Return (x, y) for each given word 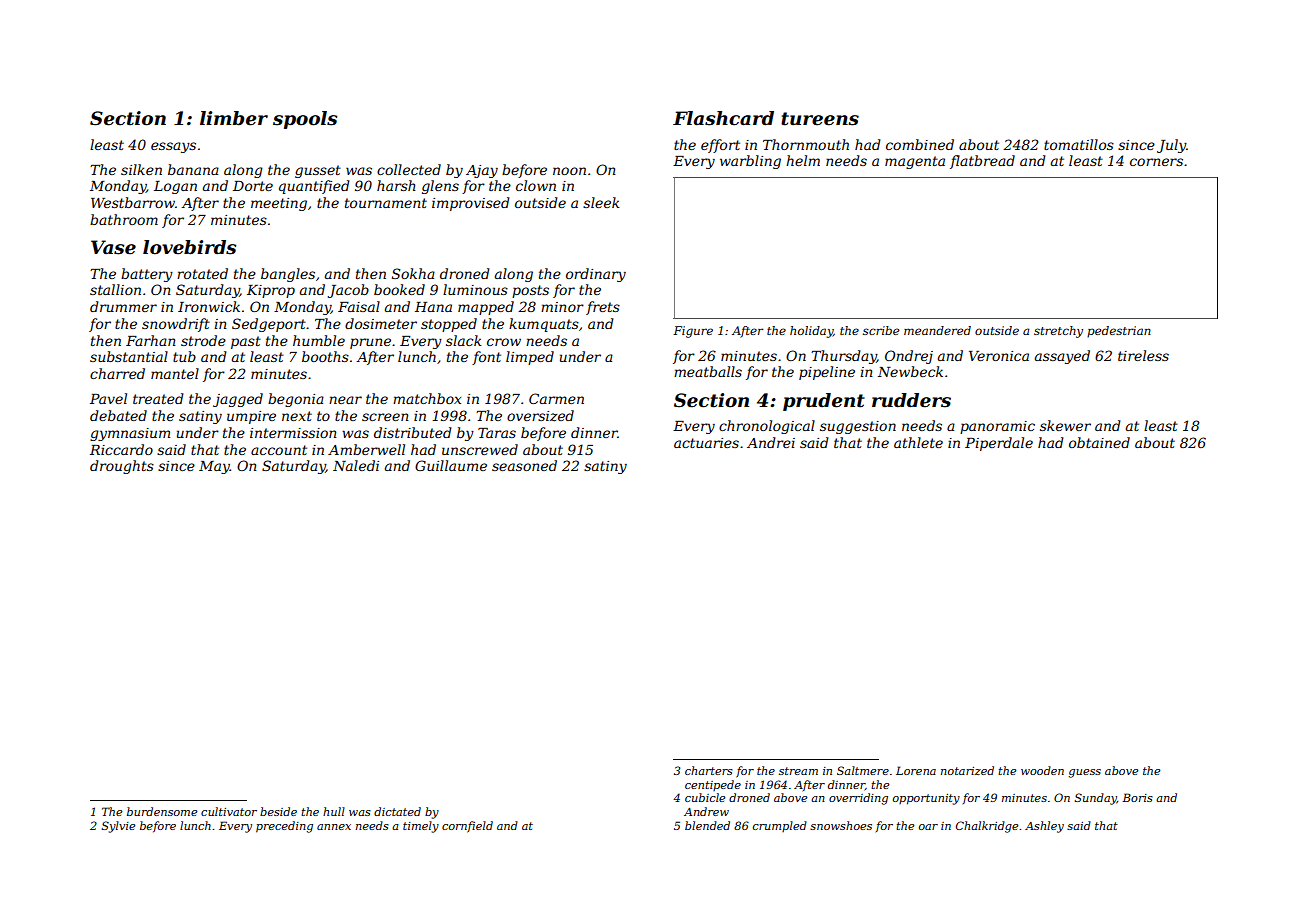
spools (305, 120)
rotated (202, 273)
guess (1085, 773)
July (1171, 146)
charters (709, 770)
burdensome (162, 811)
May (214, 467)
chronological (767, 427)
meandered (937, 330)
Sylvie (118, 827)
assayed (1062, 357)
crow (504, 342)
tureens (820, 119)
